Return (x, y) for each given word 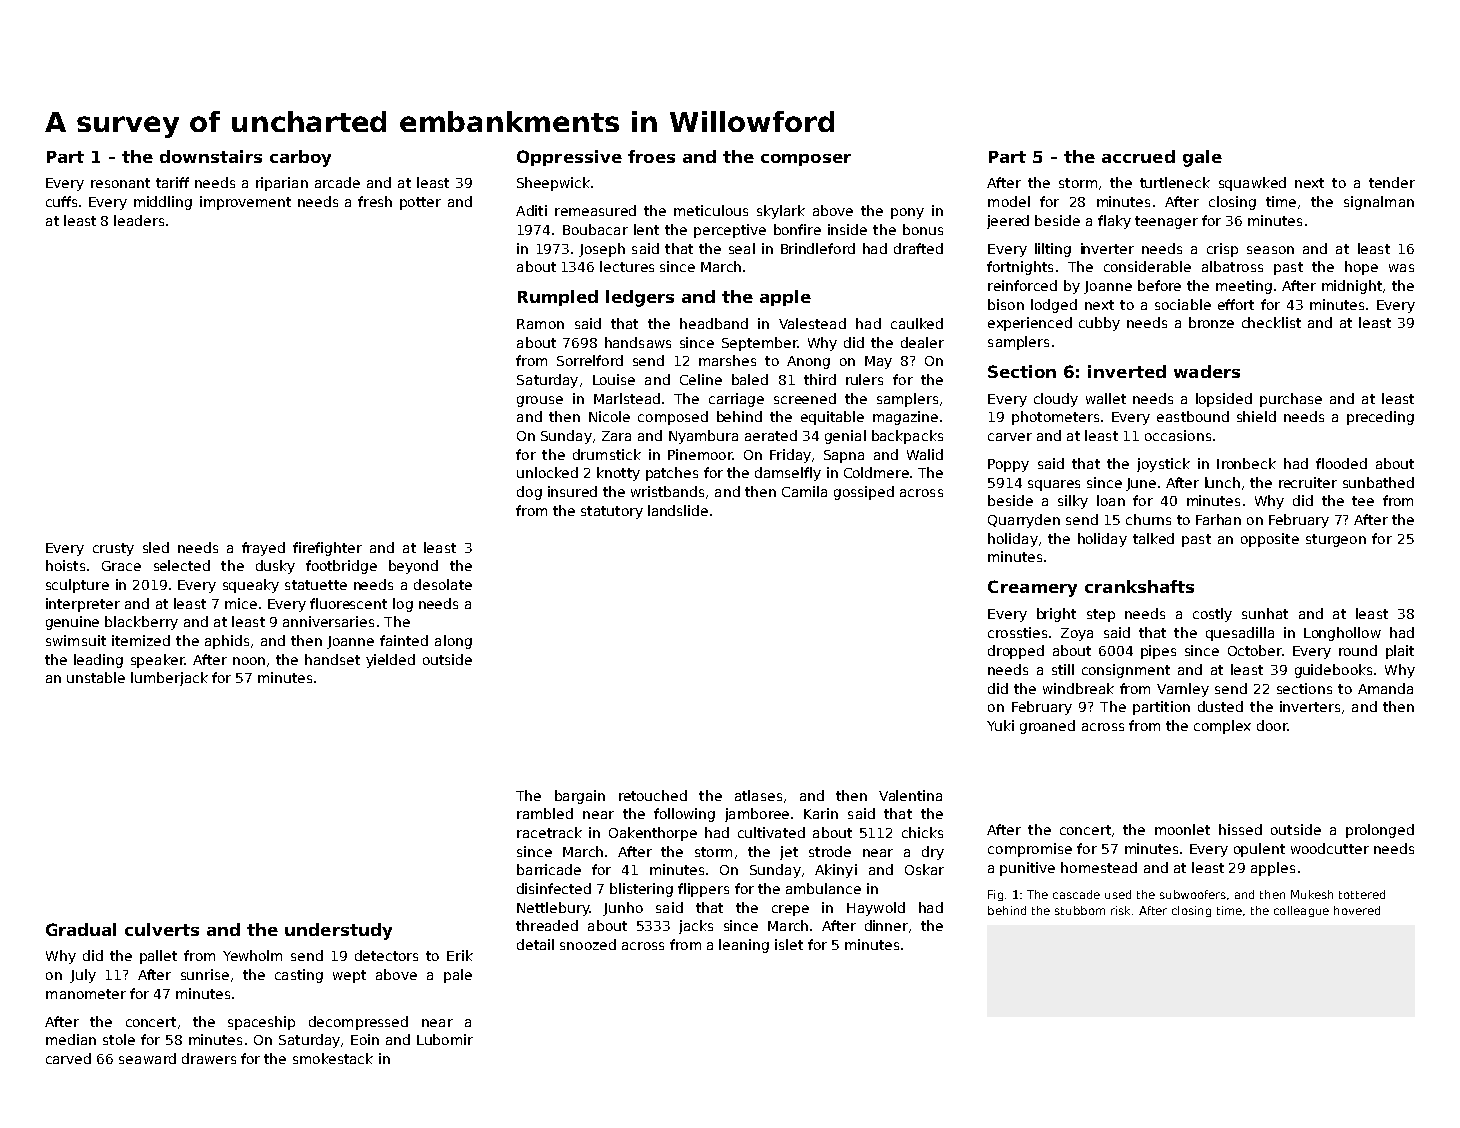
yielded (390, 661)
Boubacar (595, 229)
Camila (804, 491)
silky (1073, 502)
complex (1222, 727)
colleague (1301, 911)
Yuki (1000, 725)
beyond (413, 567)
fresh (375, 201)
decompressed (358, 1023)
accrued (1138, 156)
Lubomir (445, 1039)
